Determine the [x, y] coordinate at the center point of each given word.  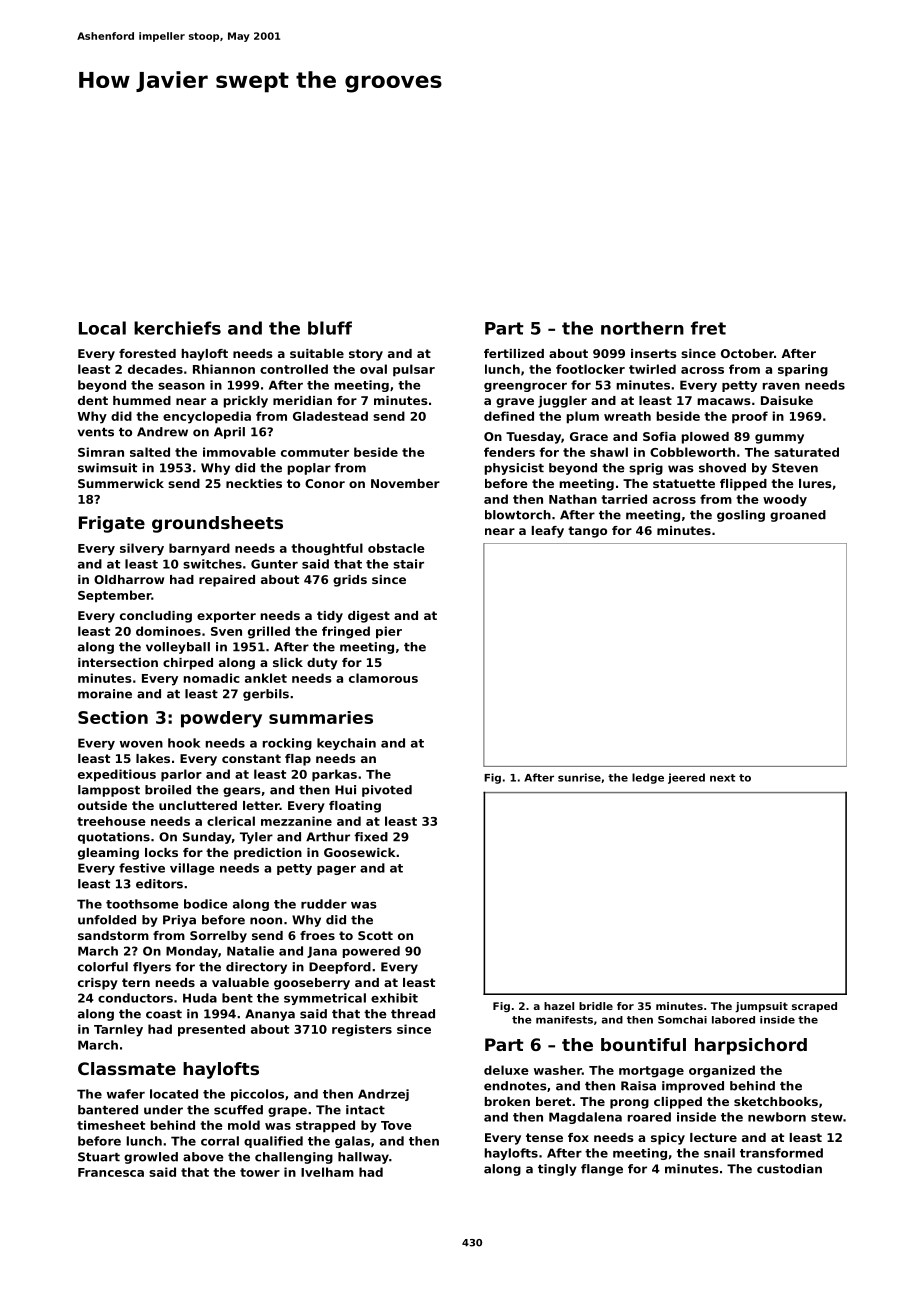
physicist [514, 469]
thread [413, 1014]
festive [142, 868]
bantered [108, 1110]
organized [722, 1071]
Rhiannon [224, 369]
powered [371, 952]
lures [815, 483]
